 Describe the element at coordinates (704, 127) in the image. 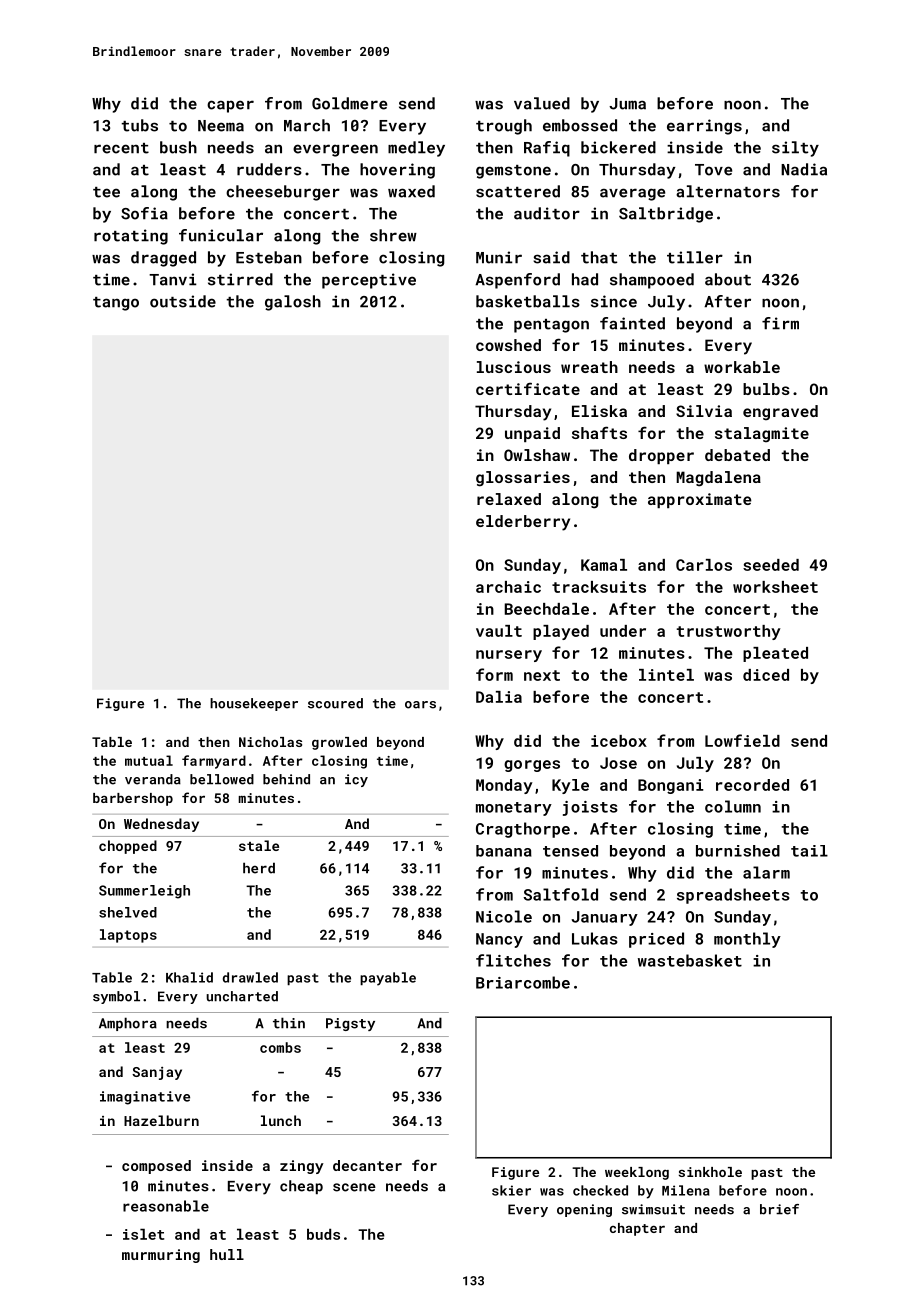

I see `earrings` at that location.
